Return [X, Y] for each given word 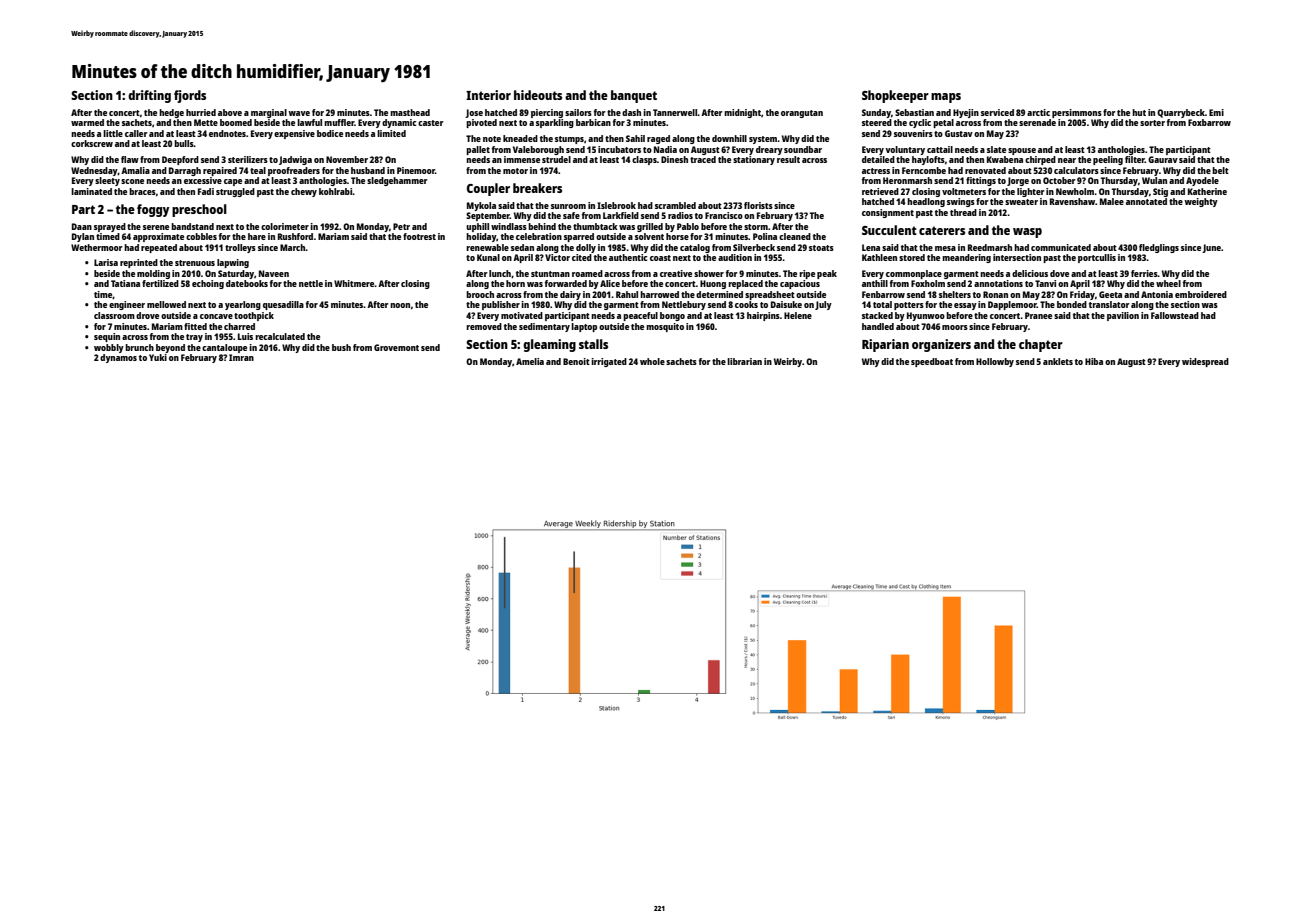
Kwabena [1005, 159]
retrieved [880, 191]
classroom [114, 315]
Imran [241, 357]
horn [515, 283]
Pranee [1038, 315]
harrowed [659, 294]
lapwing [233, 263]
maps [946, 98]
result [788, 159]
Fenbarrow [883, 294]
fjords [190, 96]
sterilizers [248, 159]
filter [1135, 159]
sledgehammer [397, 181]
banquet [634, 96]
